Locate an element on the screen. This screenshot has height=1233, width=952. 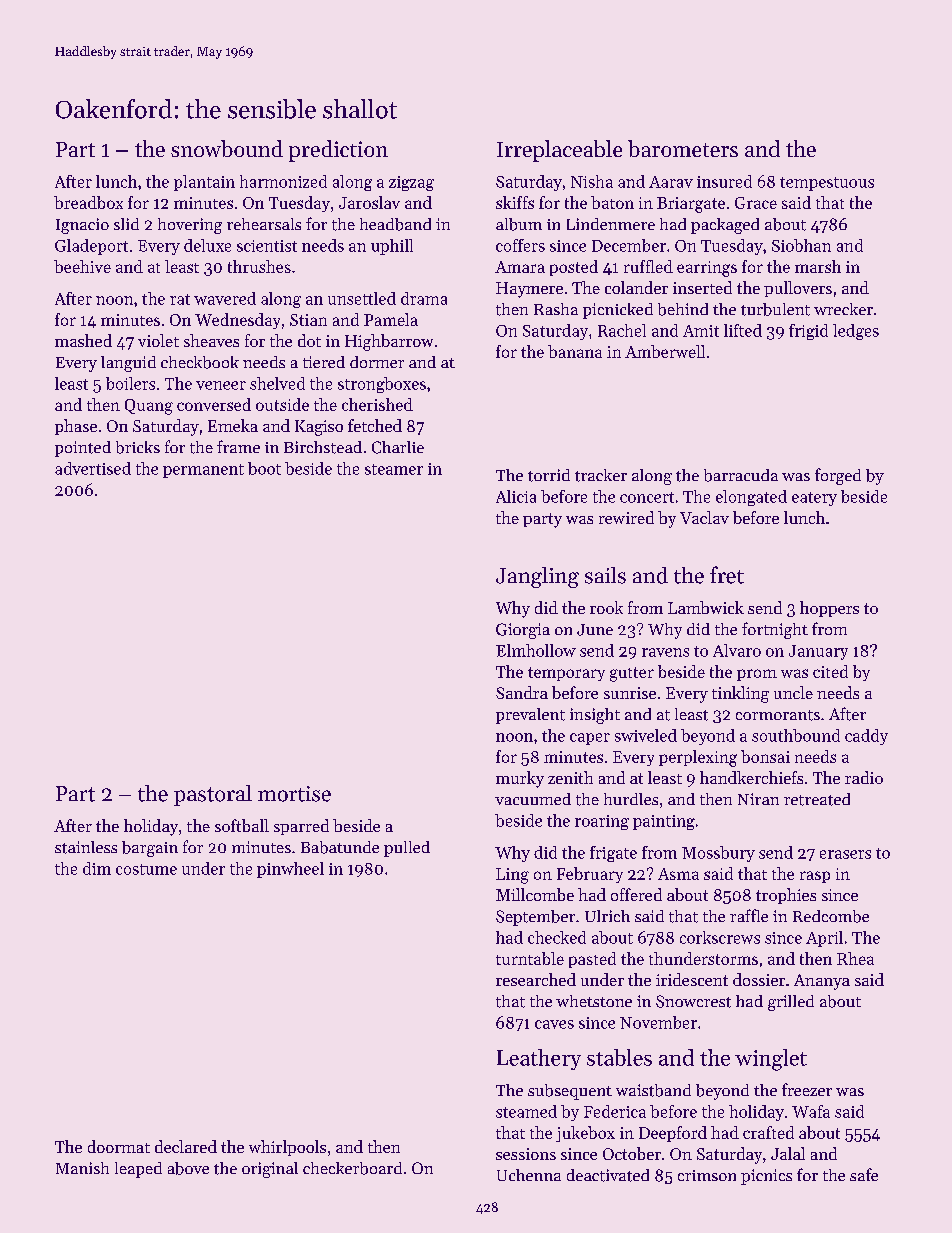
pastoral is located at coordinates (213, 795).
